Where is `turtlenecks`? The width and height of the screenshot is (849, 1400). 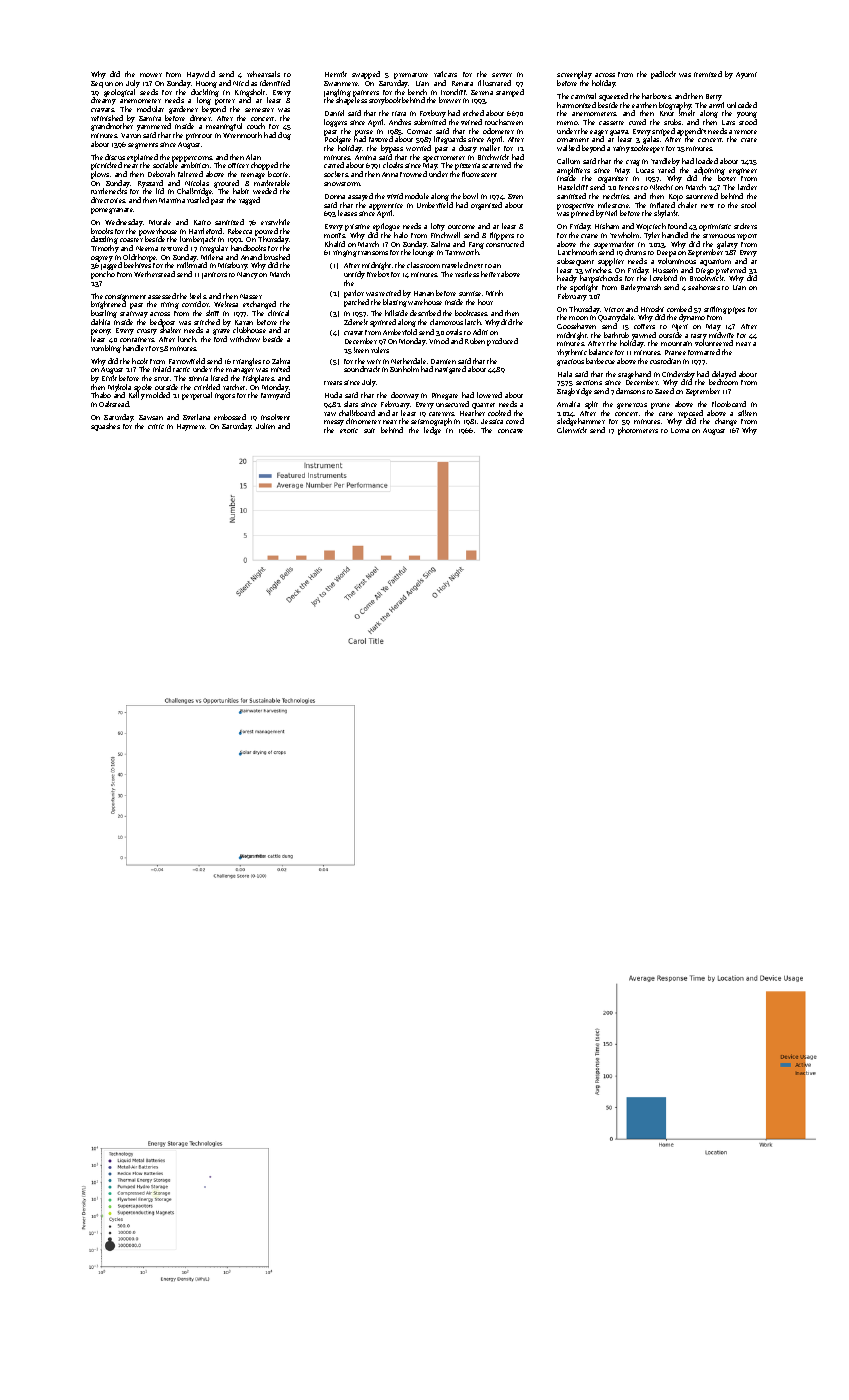 turtlenecks is located at coordinates (109, 191).
